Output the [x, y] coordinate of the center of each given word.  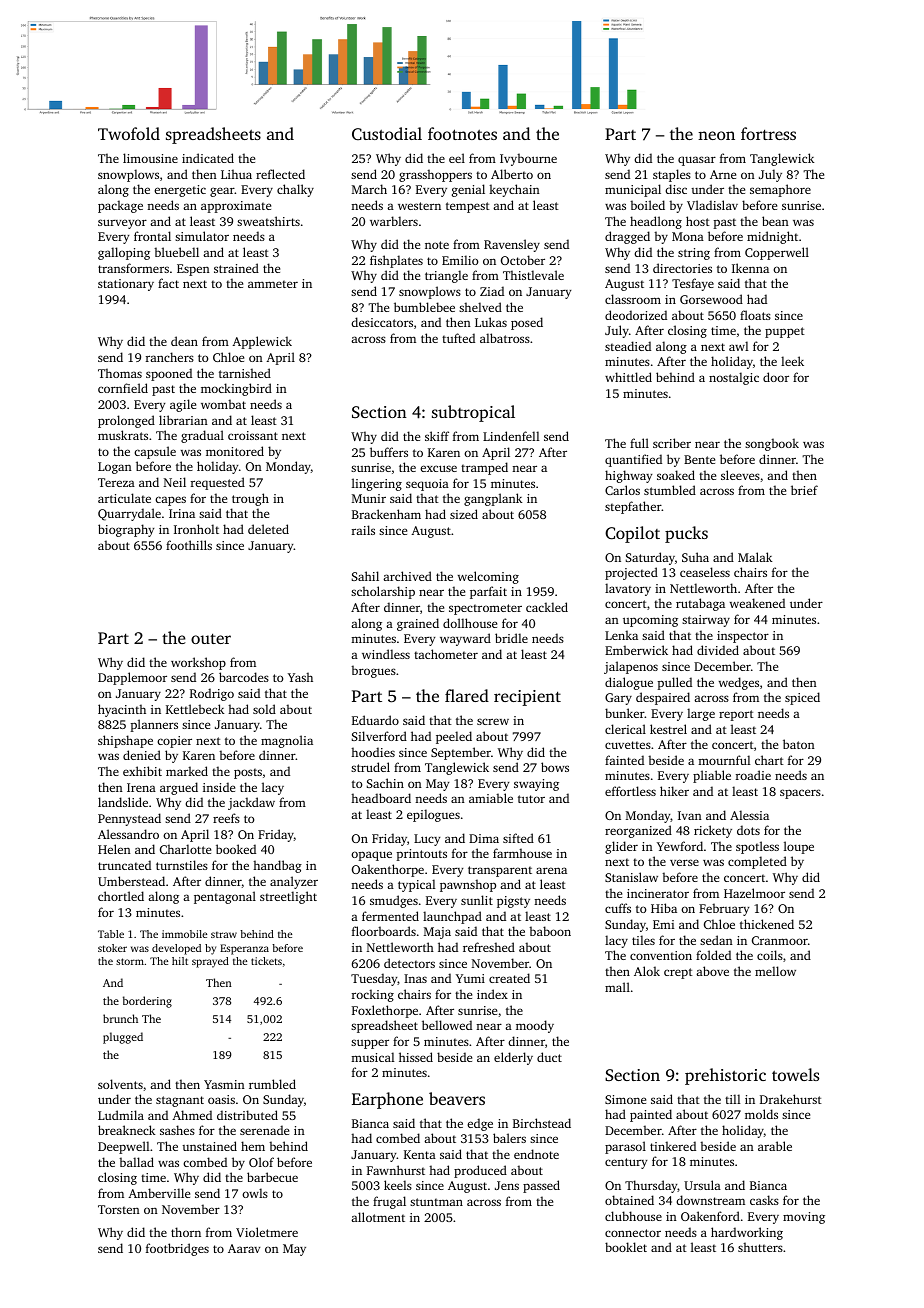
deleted [268, 529]
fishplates [396, 261]
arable [775, 1146]
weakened [757, 603]
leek [792, 361]
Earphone [387, 1100]
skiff [437, 436]
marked [187, 771]
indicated [208, 158]
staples [672, 175]
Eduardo [375, 720]
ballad [136, 1162]
